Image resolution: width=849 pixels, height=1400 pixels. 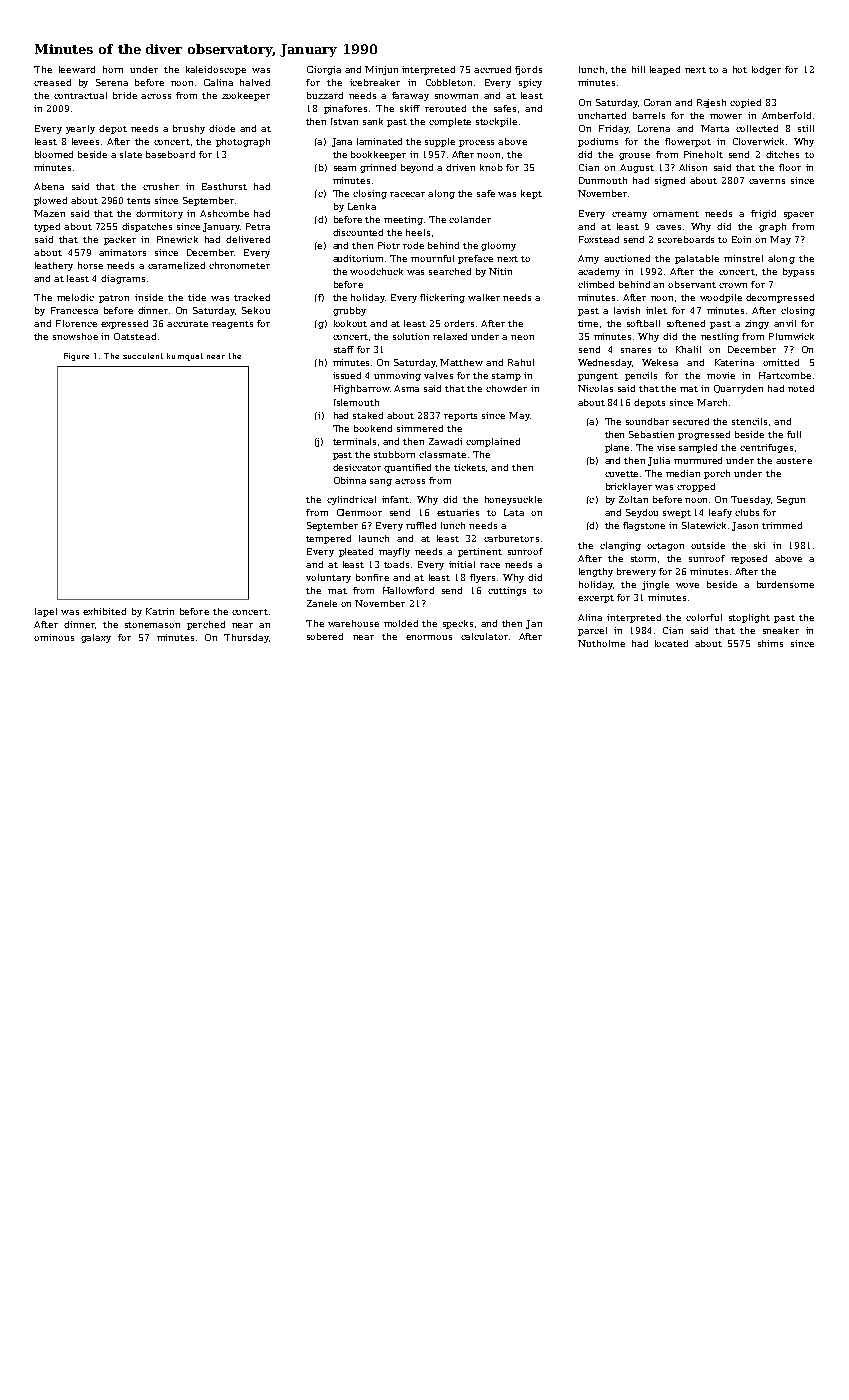 What do you see at coordinates (381, 70) in the document?
I see `Minjun` at bounding box center [381, 70].
